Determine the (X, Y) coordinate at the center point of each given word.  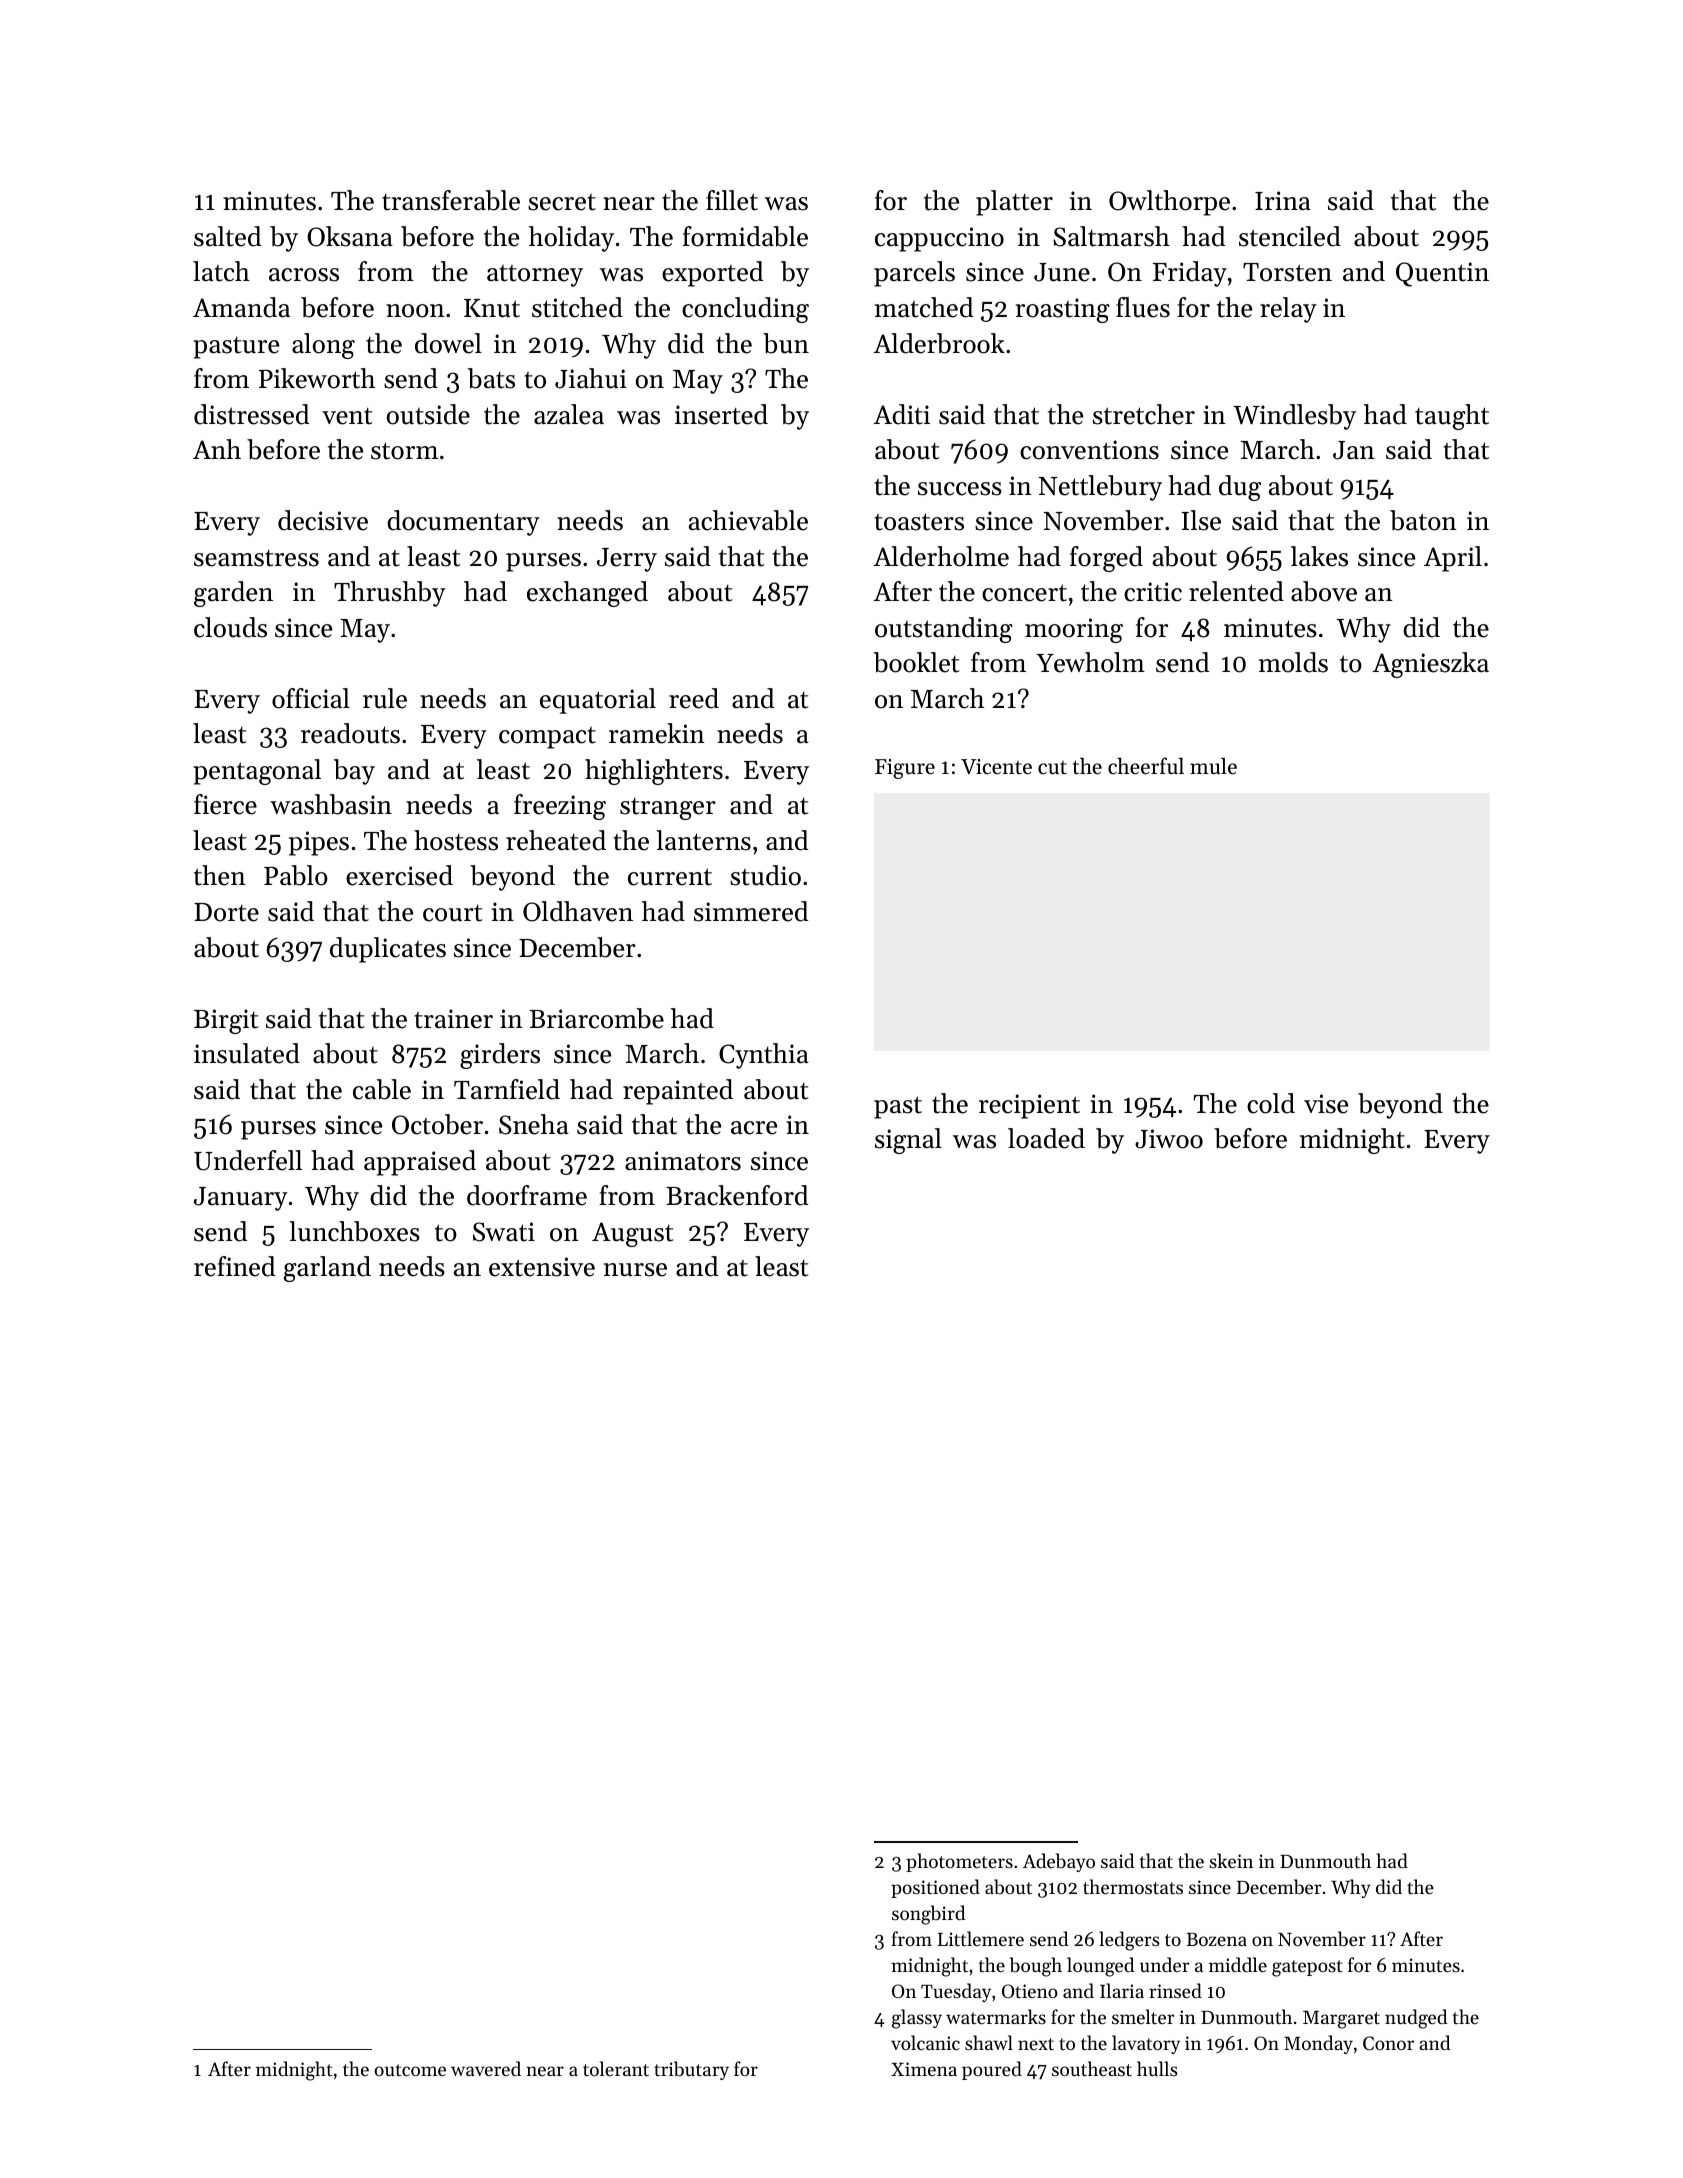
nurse (635, 1270)
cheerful (1146, 766)
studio (765, 875)
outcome (410, 2070)
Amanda (241, 307)
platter (1014, 203)
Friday (1190, 274)
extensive (542, 1267)
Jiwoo (1169, 1139)
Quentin (1442, 274)
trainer (453, 1019)
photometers (959, 1862)
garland (327, 1269)
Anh (217, 449)
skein (1231, 1860)
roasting (1063, 310)
